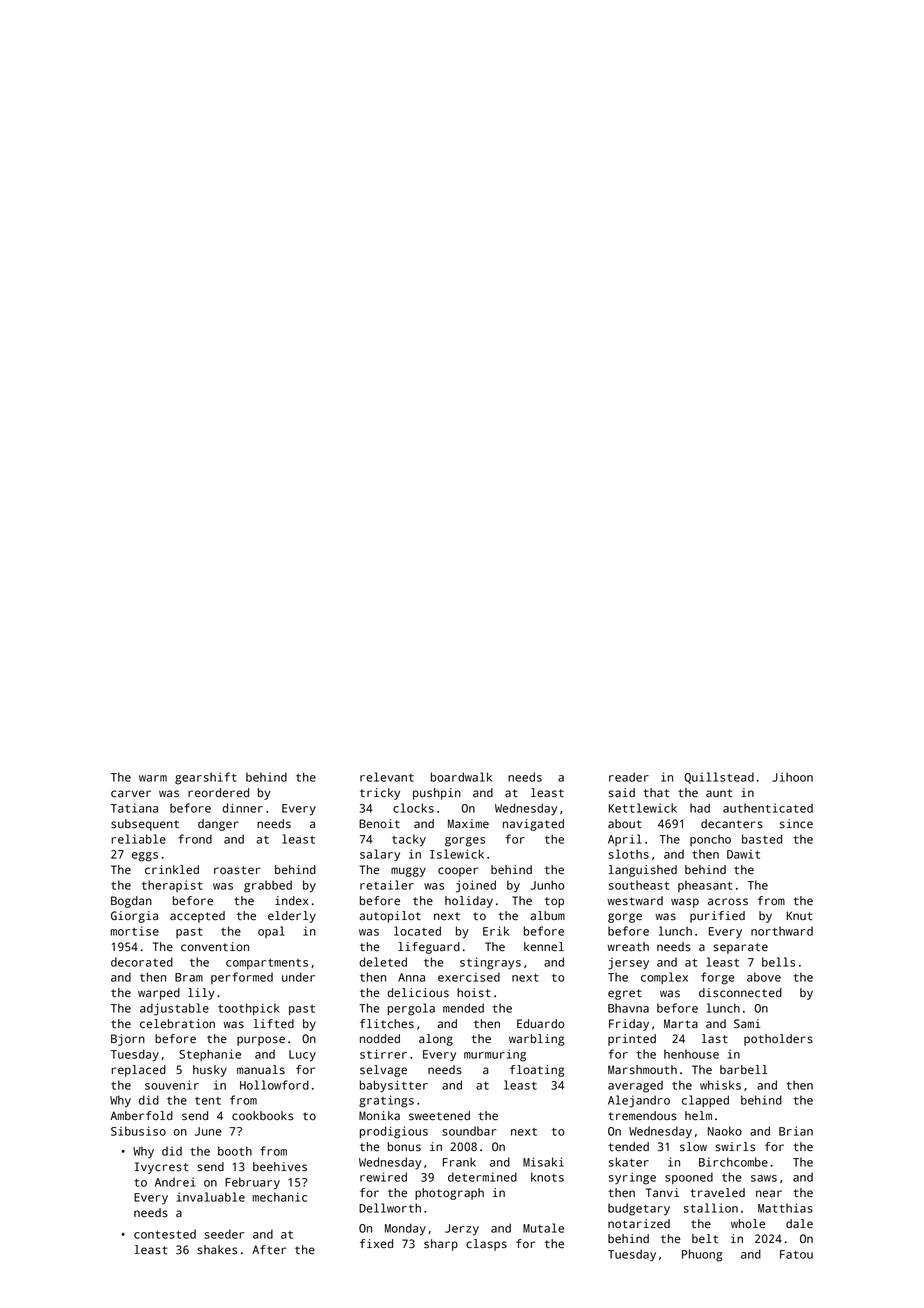 The height and width of the screenshot is (1308, 924). Describe the element at coordinates (128, 1040) in the screenshot. I see `Bjorn` at that location.
